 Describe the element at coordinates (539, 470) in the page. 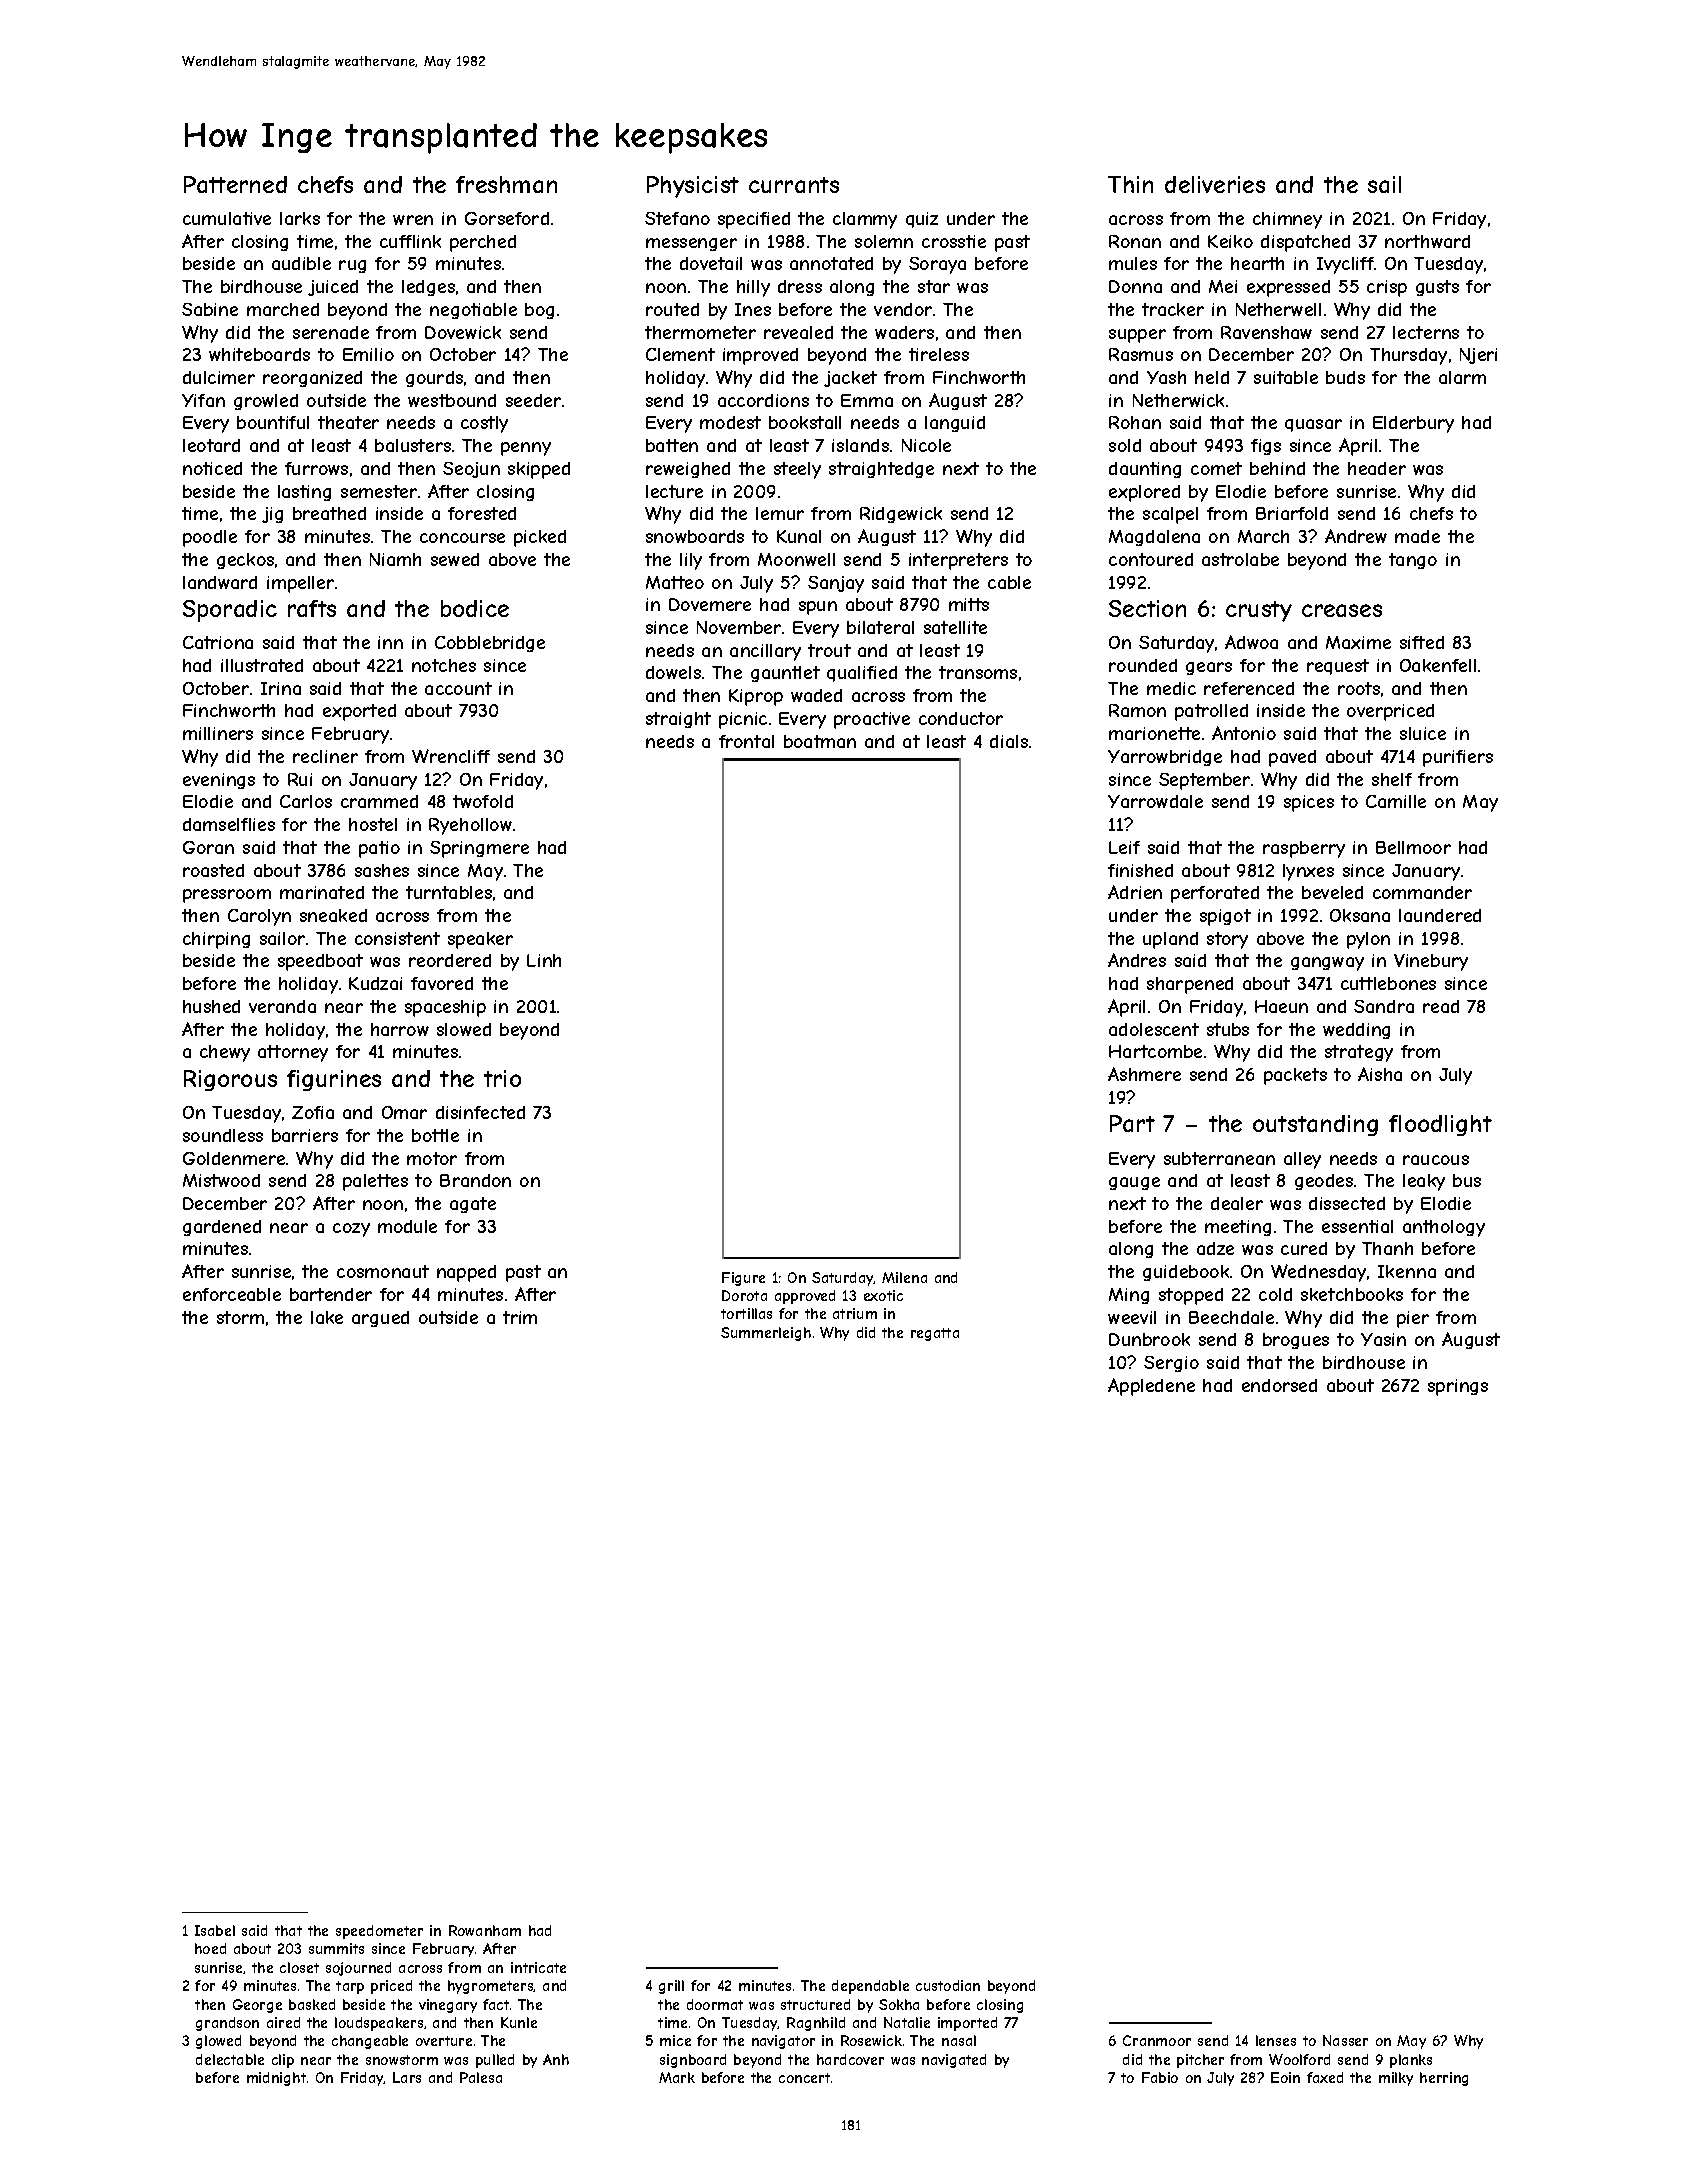

I see `skipped` at that location.
